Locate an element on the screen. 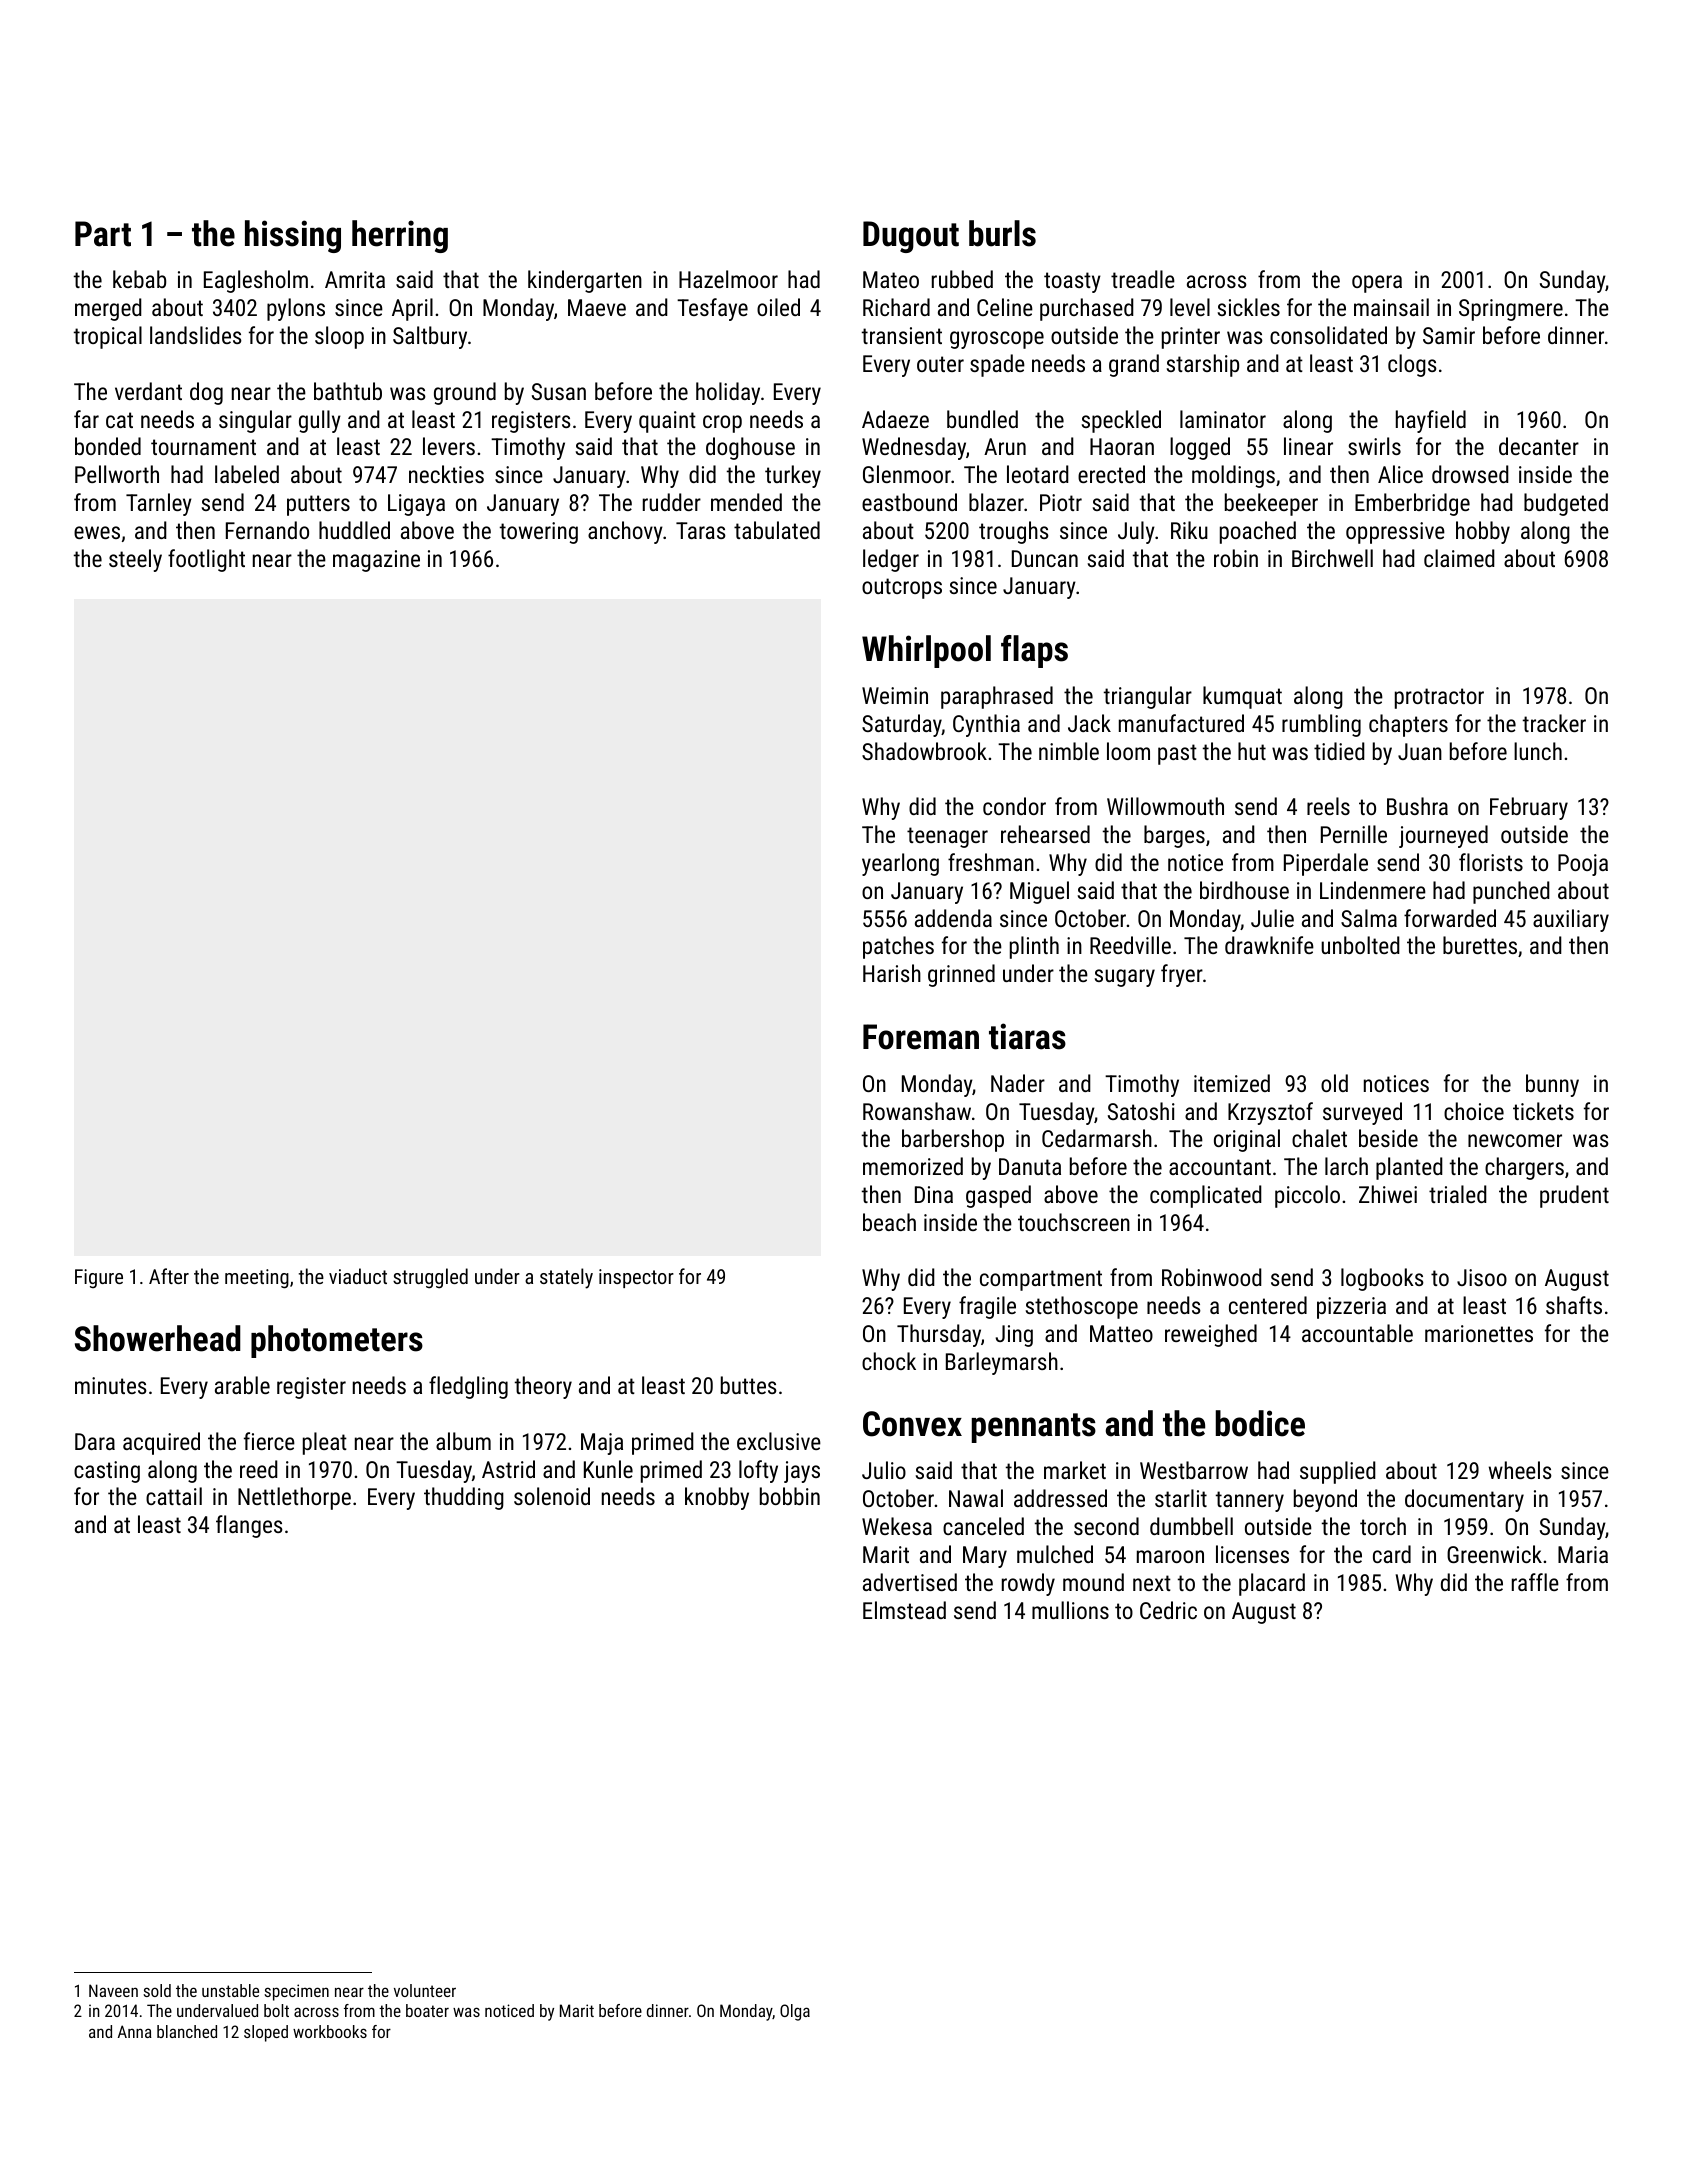  kebab is located at coordinates (139, 279).
